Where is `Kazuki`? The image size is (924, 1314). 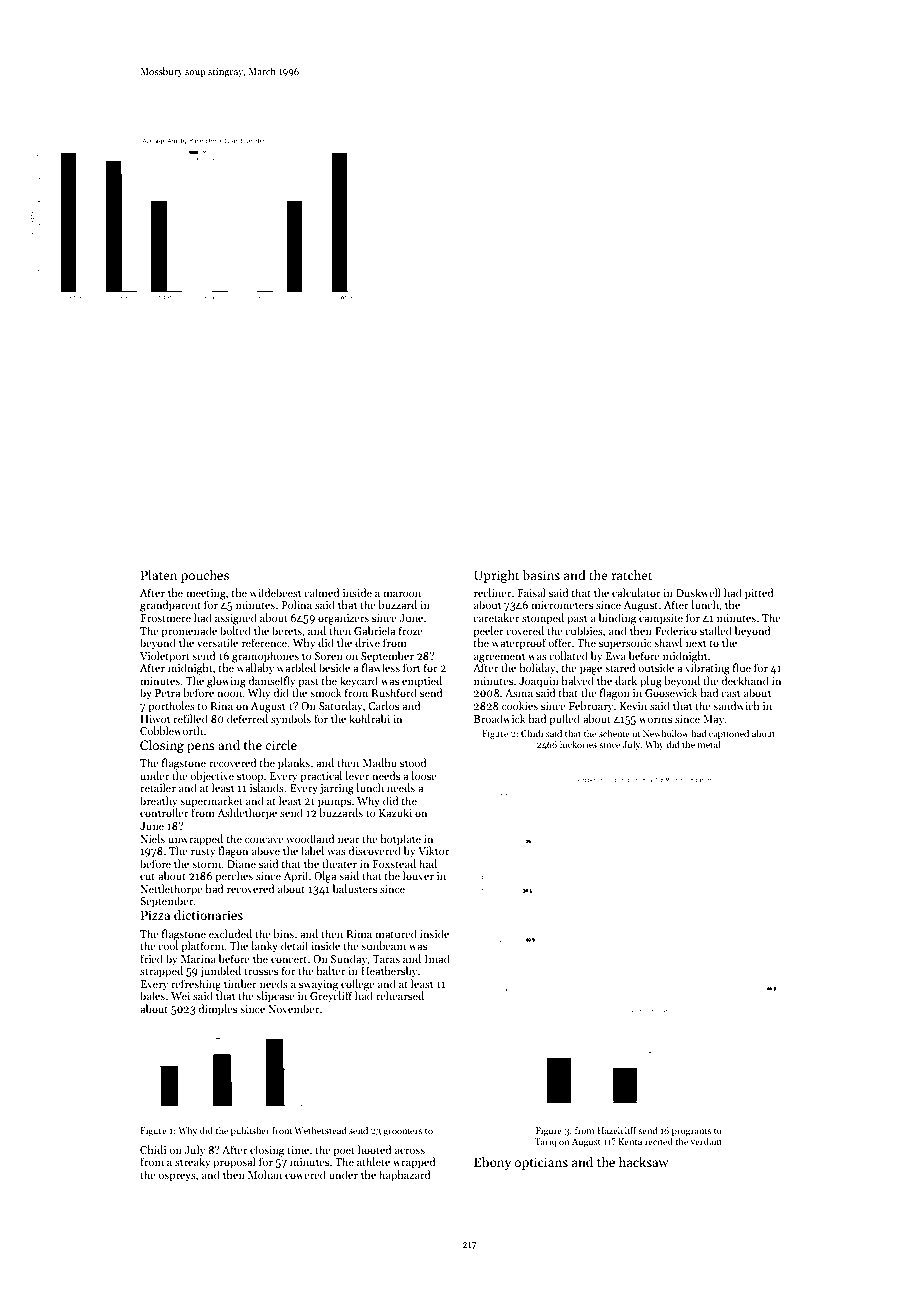
Kazuki is located at coordinates (395, 812).
